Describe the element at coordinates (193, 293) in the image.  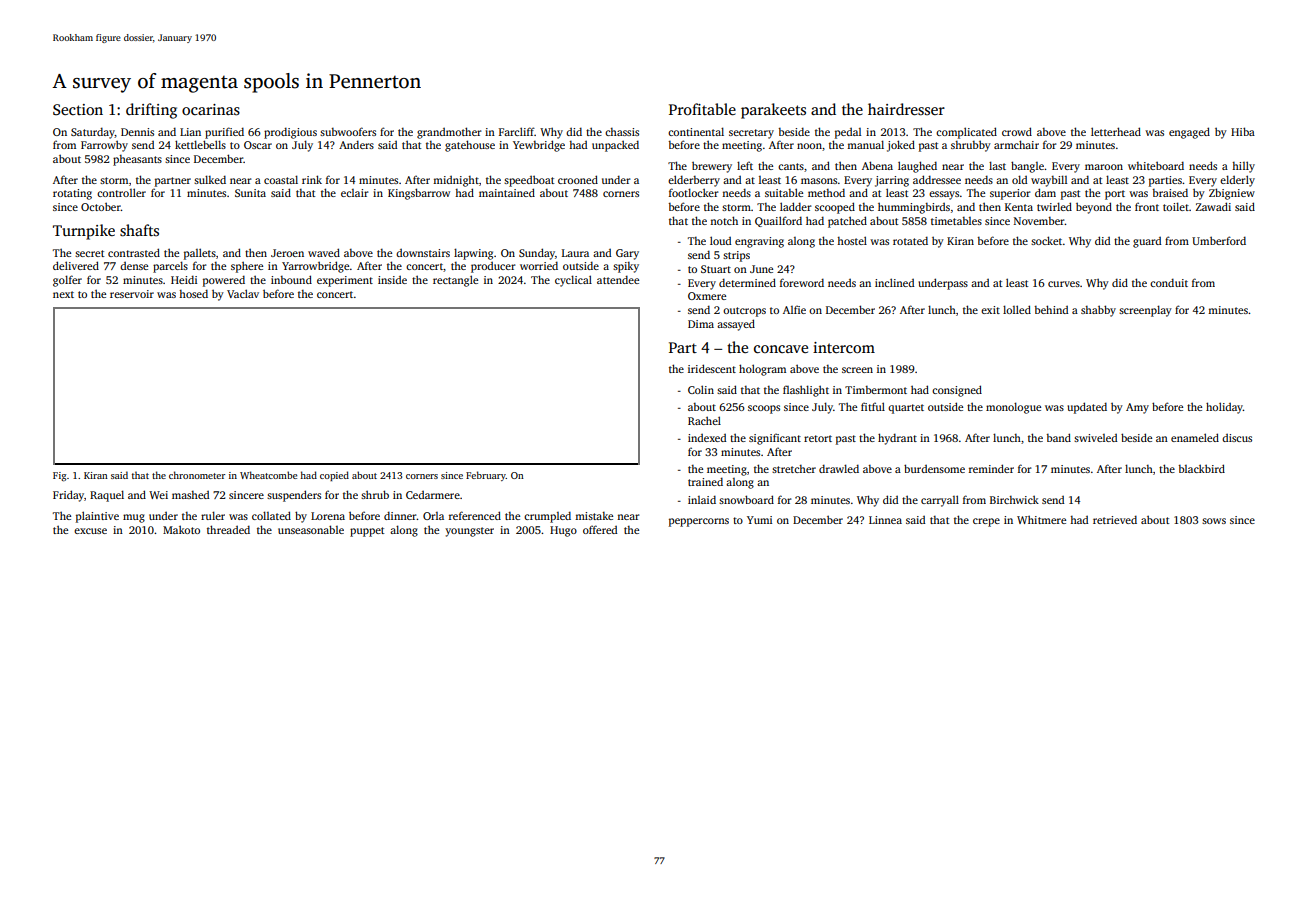
I see `hosed` at that location.
